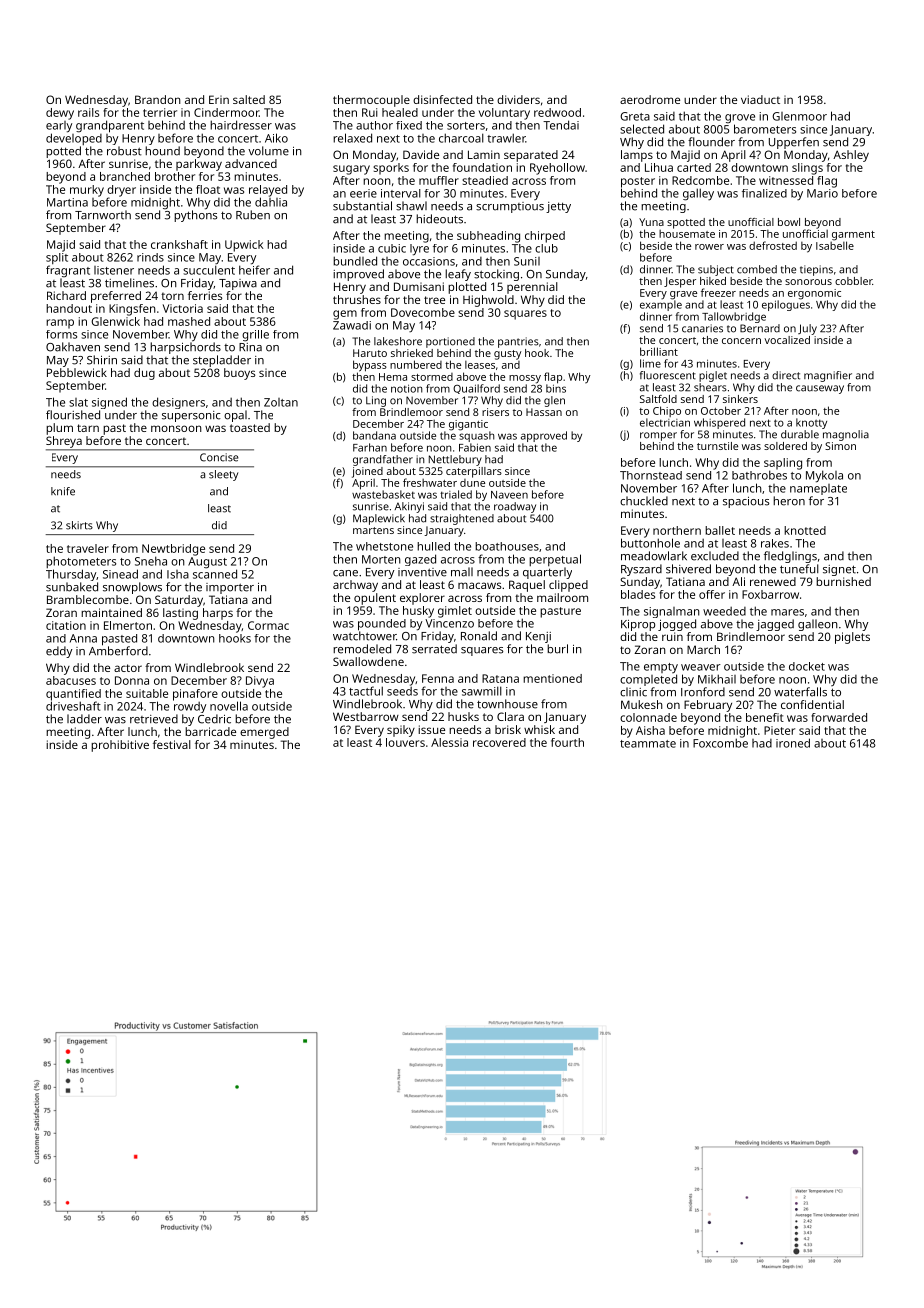 The width and height of the screenshot is (924, 1308). Describe the element at coordinates (840, 446) in the screenshot. I see `Simon` at that location.
